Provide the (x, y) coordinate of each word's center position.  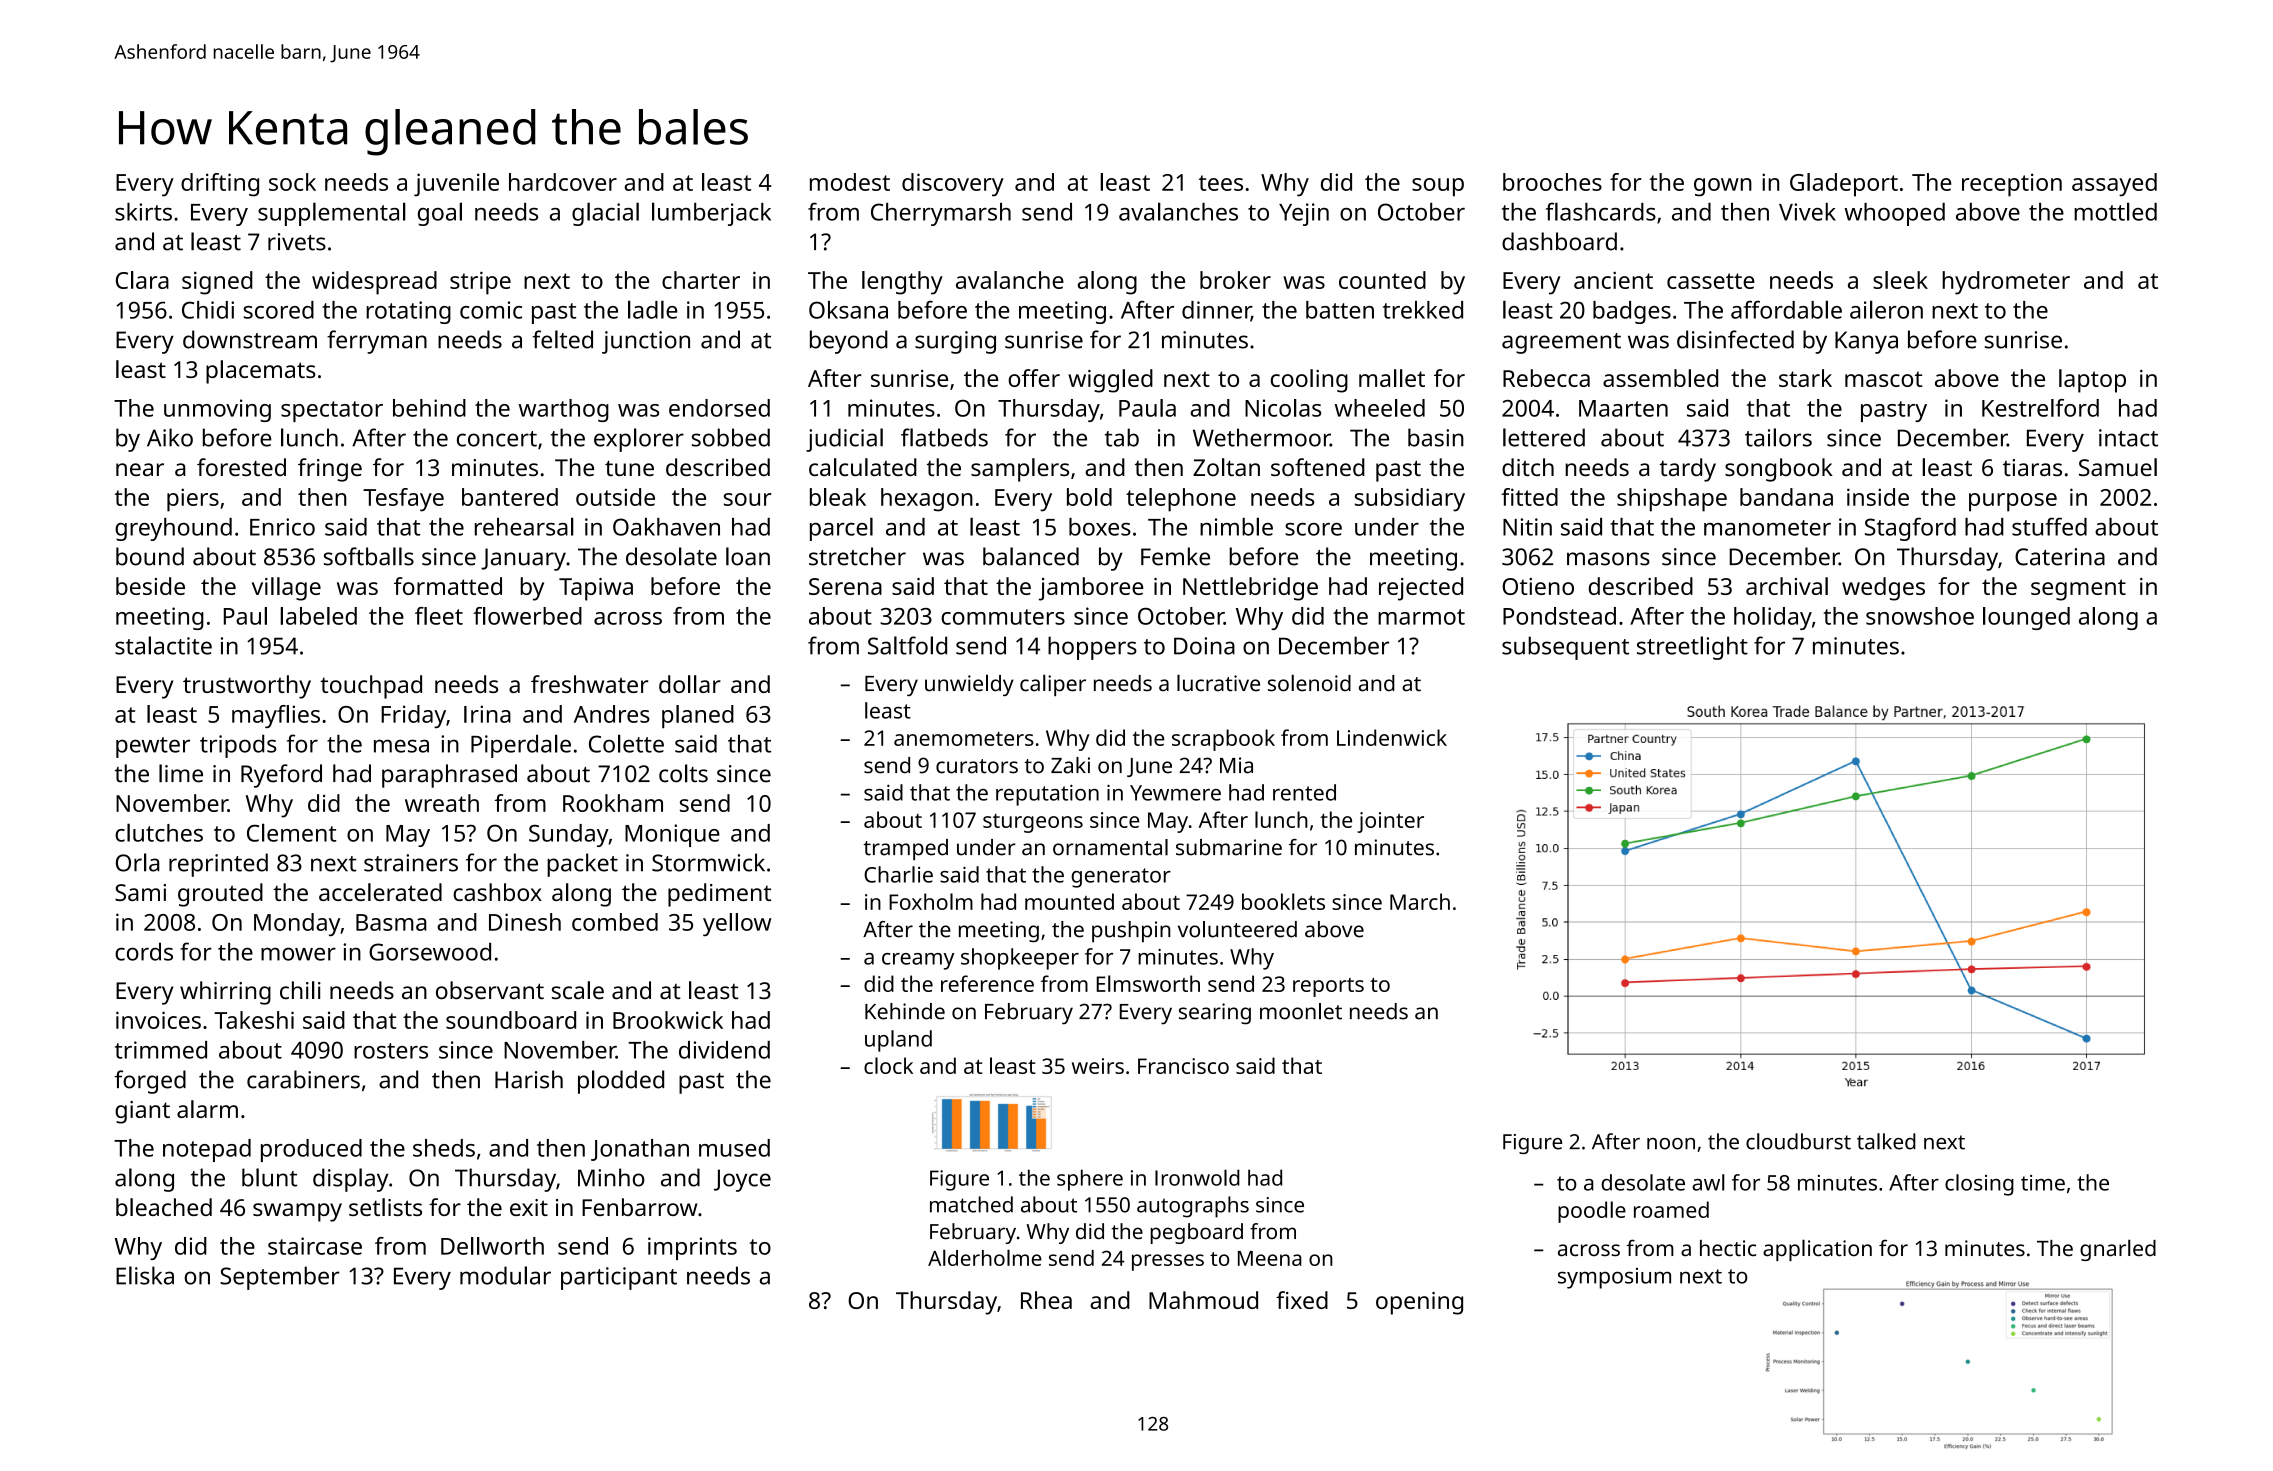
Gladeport (1844, 185)
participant (619, 1278)
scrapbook (1223, 740)
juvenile (456, 185)
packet (582, 865)
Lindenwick (1392, 737)
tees (1221, 183)
